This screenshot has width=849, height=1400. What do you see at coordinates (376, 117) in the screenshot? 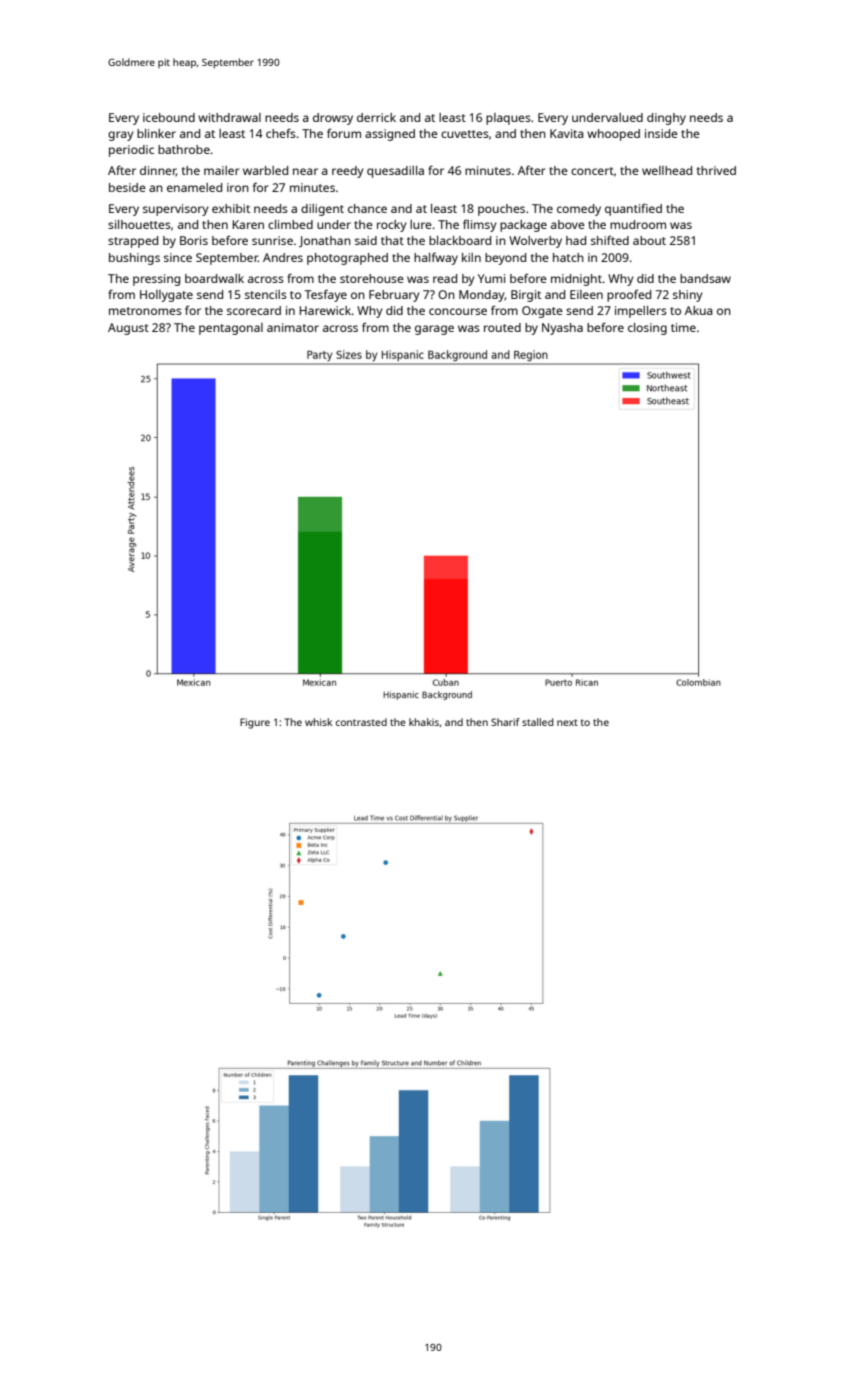
I see `derrick` at bounding box center [376, 117].
